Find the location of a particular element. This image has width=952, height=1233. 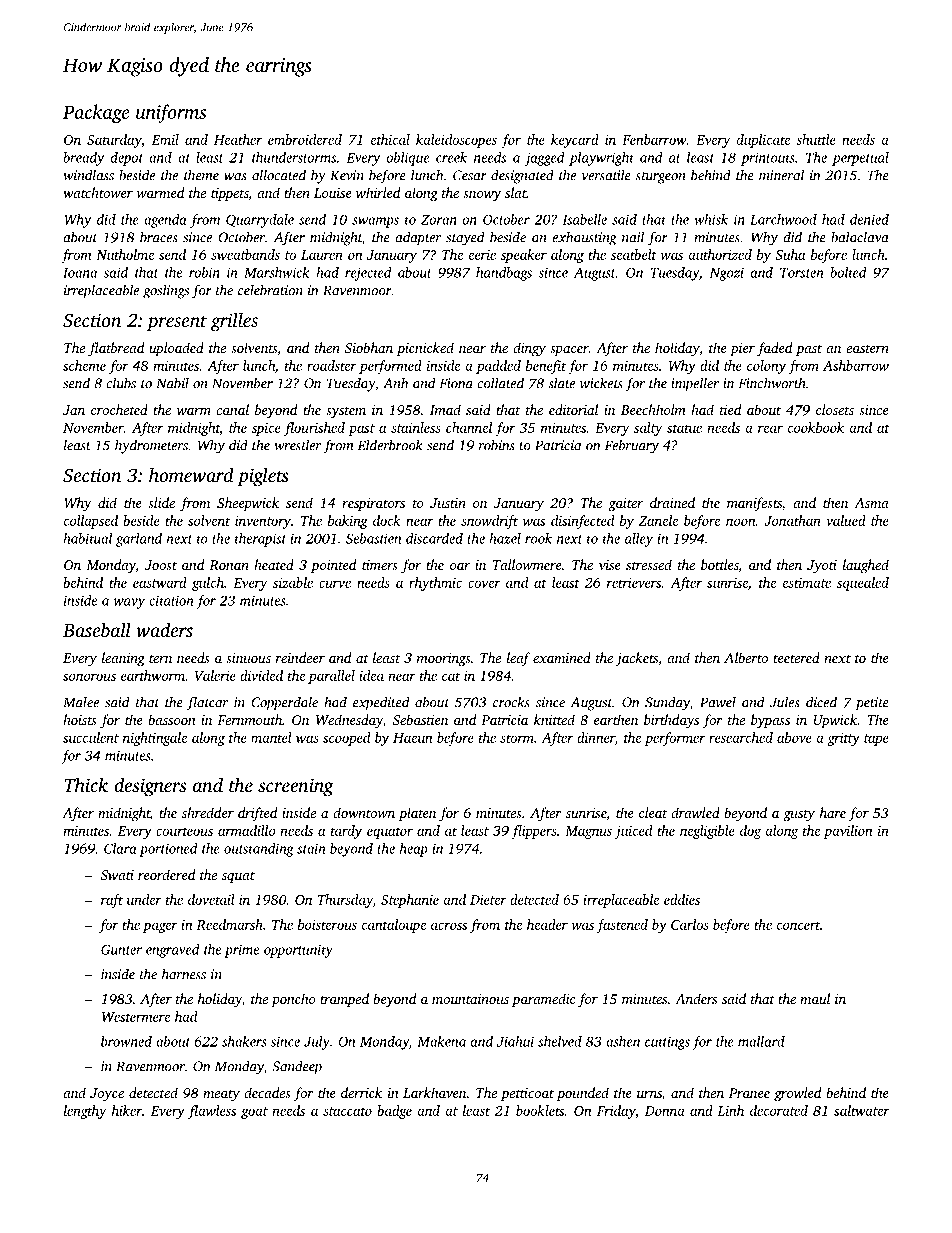

ethical is located at coordinates (390, 139).
